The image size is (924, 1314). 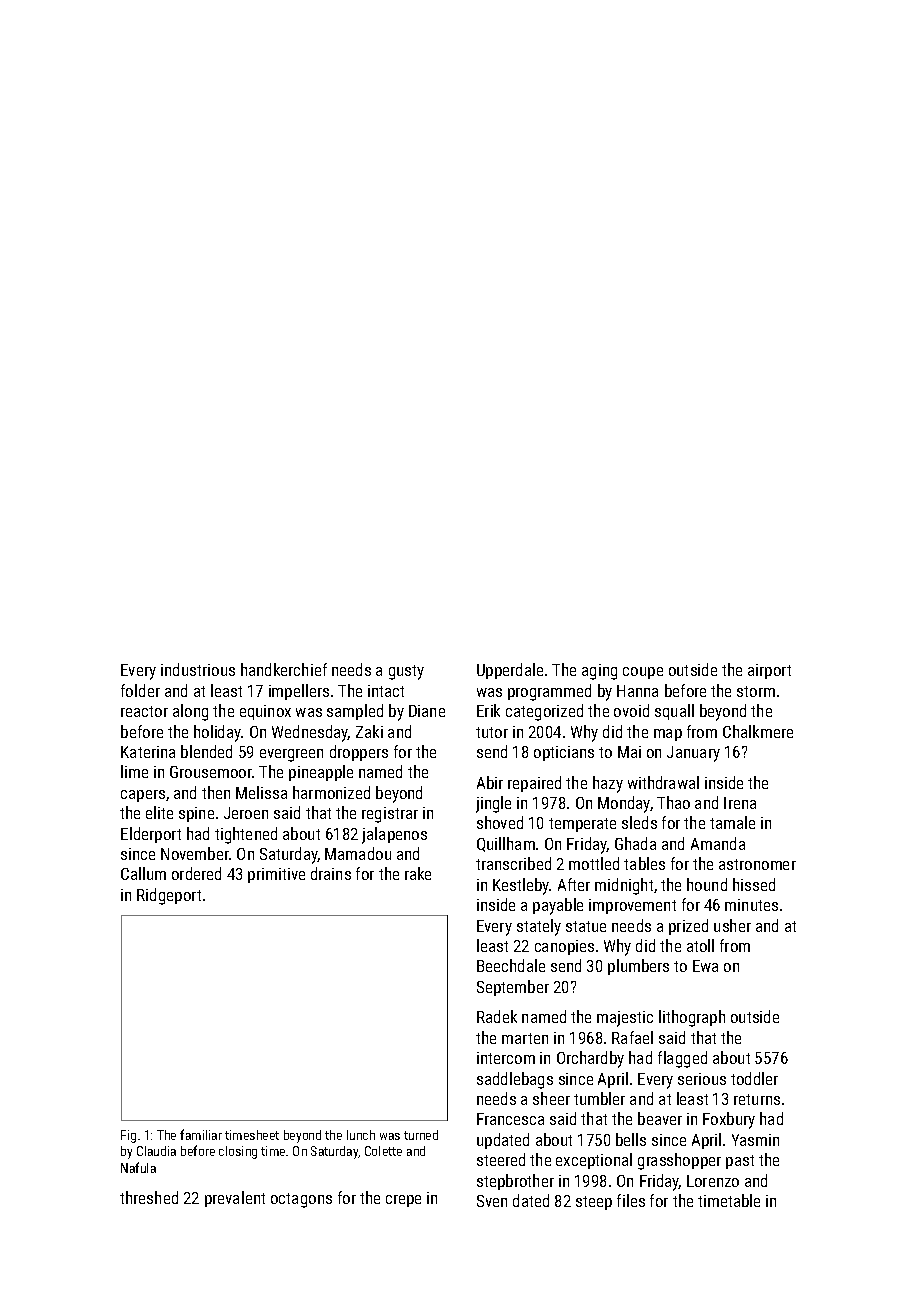 What do you see at coordinates (511, 965) in the page?
I see `Beechdale` at bounding box center [511, 965].
